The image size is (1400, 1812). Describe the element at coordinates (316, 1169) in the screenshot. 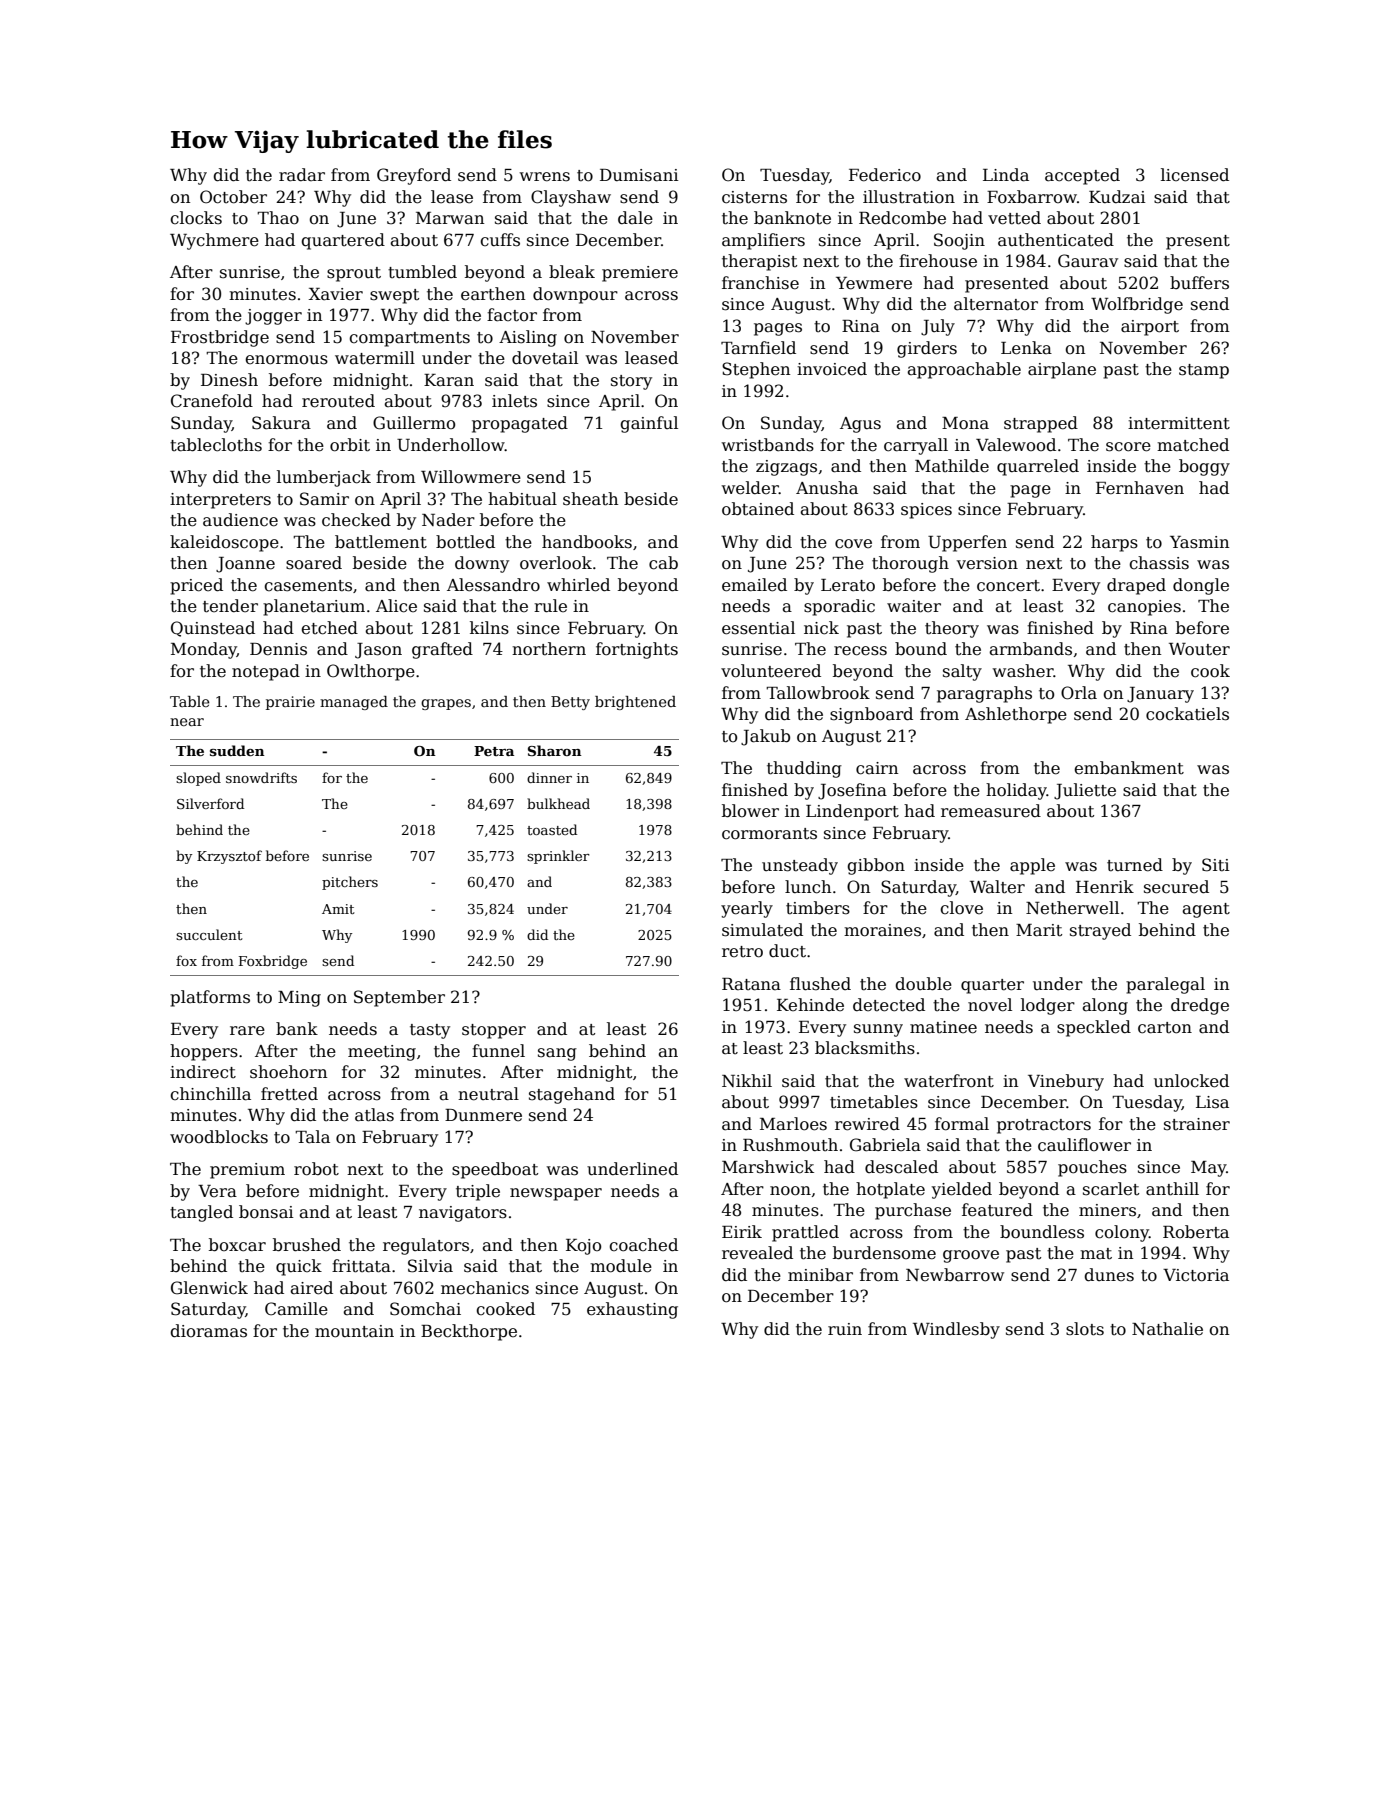

I see `robot` at that location.
